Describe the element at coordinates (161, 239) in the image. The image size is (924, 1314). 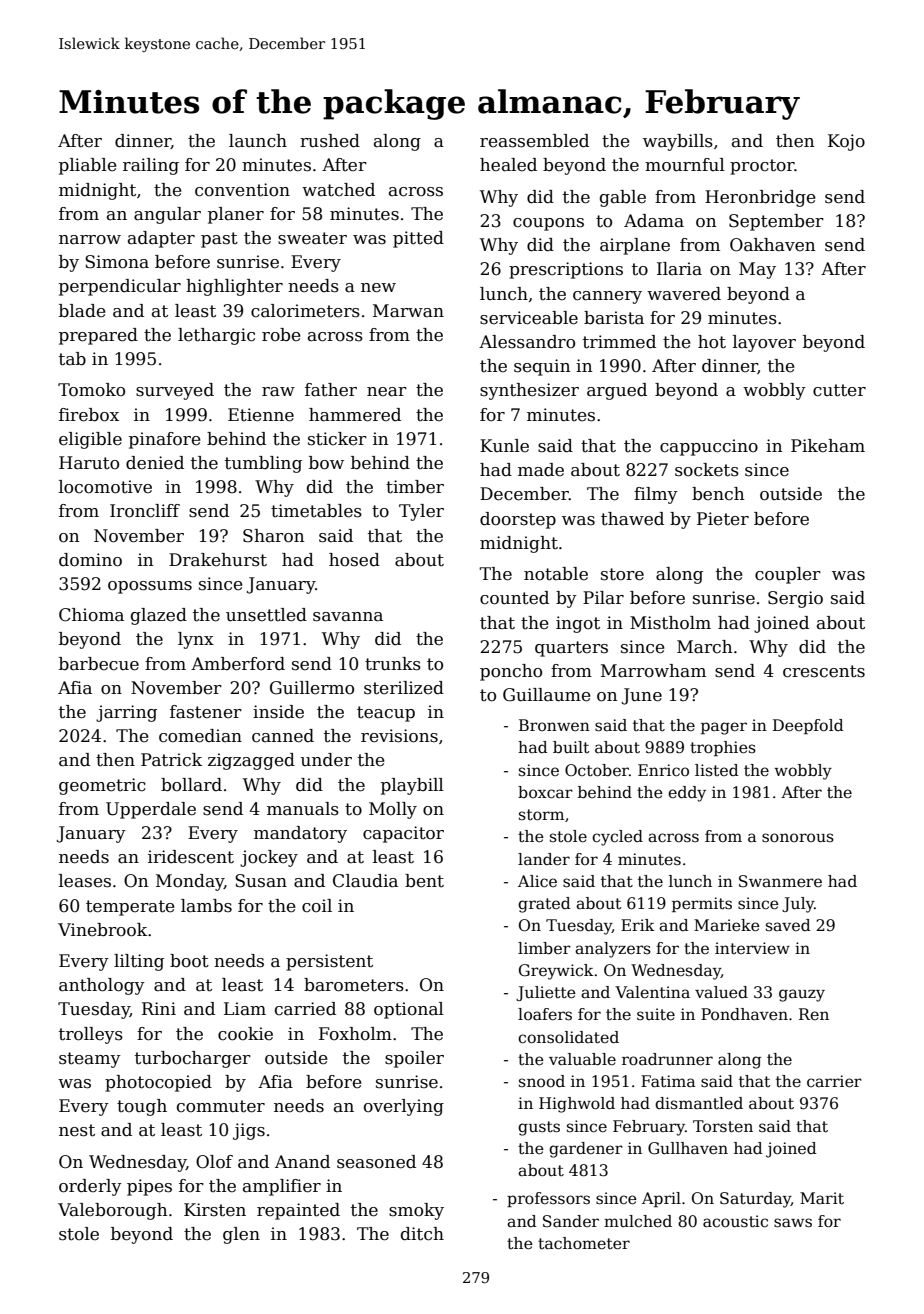
I see `adapter` at that location.
